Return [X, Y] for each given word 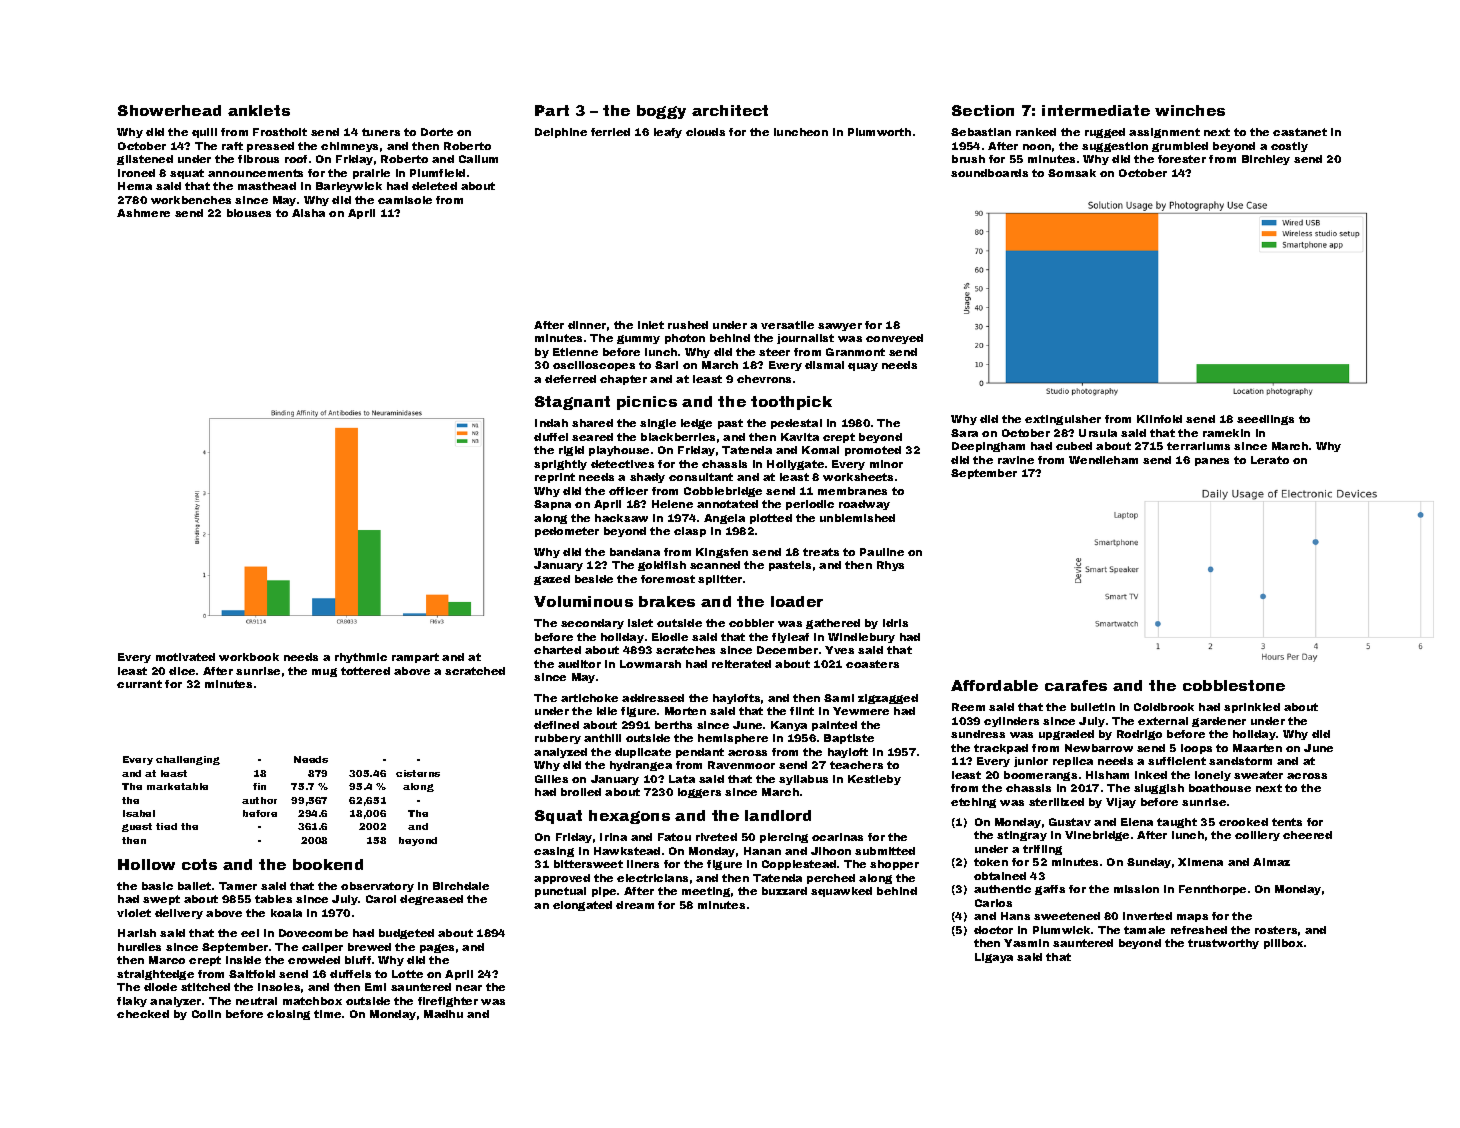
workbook [249, 657]
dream [635, 905]
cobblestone [1234, 685]
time [327, 1014]
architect [730, 110]
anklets [259, 110]
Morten [685, 711]
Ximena [1200, 862]
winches [1190, 110]
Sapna [552, 505]
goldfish [662, 566]
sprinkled [1252, 708]
